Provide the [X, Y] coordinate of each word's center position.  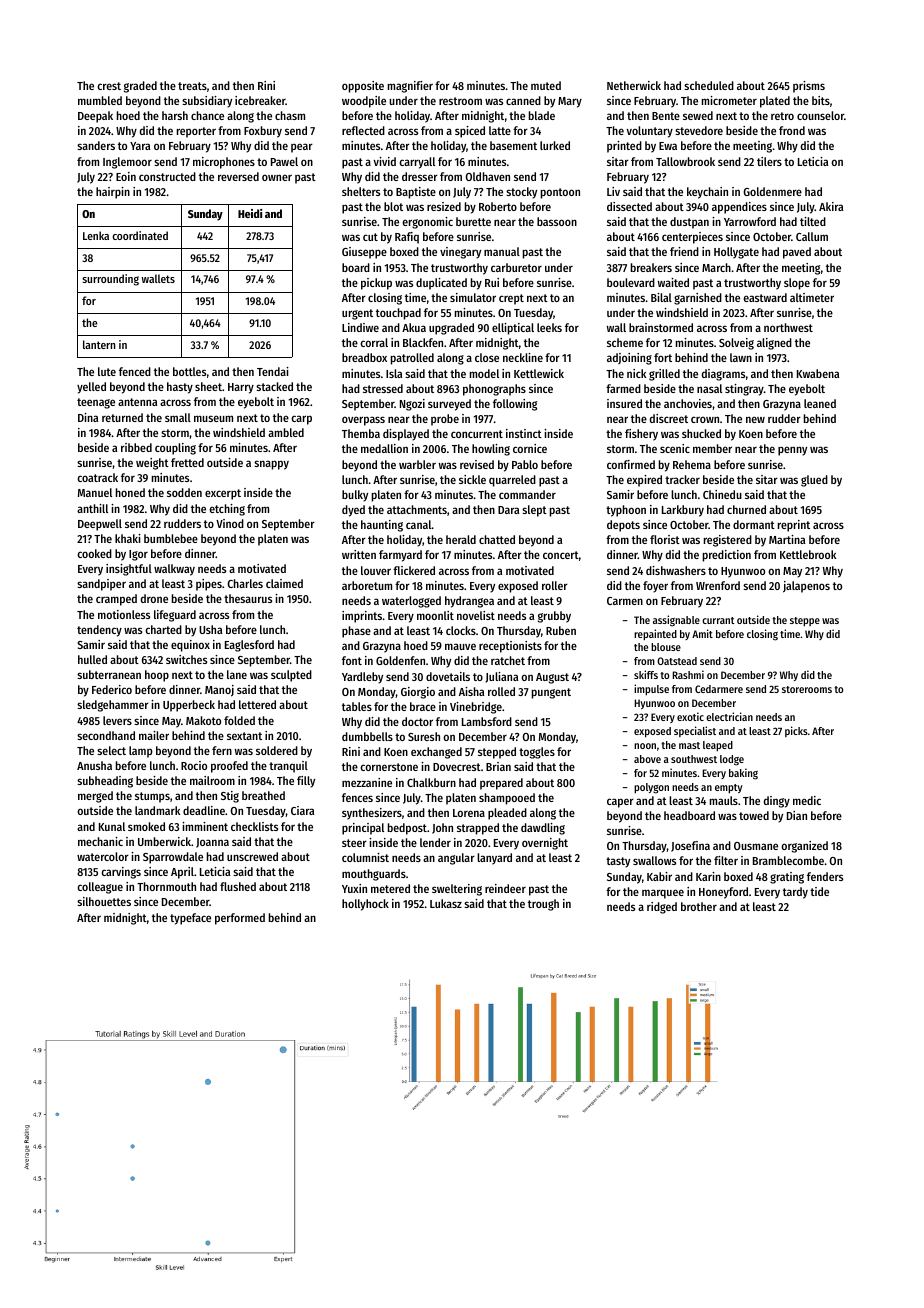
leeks [549, 327]
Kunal [112, 826]
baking [743, 774]
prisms [809, 87]
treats [192, 86]
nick [636, 373]
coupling [175, 449]
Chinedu [722, 494]
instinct [524, 433]
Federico [112, 689]
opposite [363, 87]
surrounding [110, 280]
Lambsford [487, 721]
